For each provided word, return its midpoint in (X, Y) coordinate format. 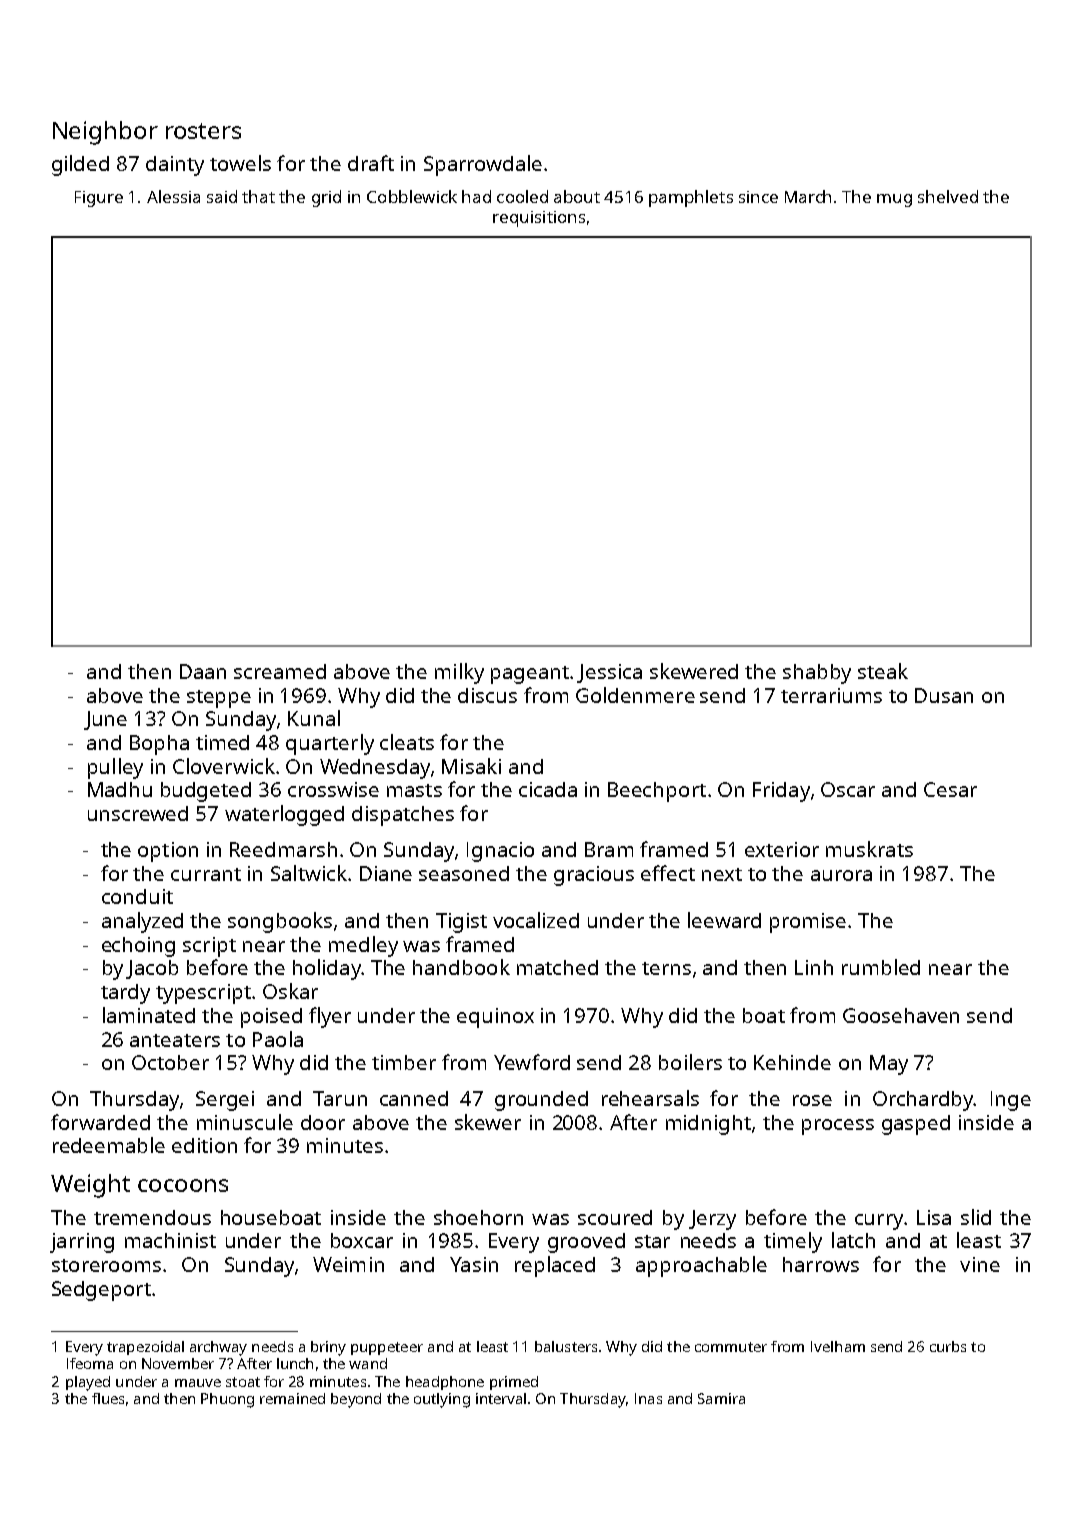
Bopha (159, 745)
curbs (948, 1346)
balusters (566, 1346)
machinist (170, 1240)
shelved (948, 196)
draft (371, 163)
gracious (594, 876)
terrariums (831, 695)
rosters (203, 131)
